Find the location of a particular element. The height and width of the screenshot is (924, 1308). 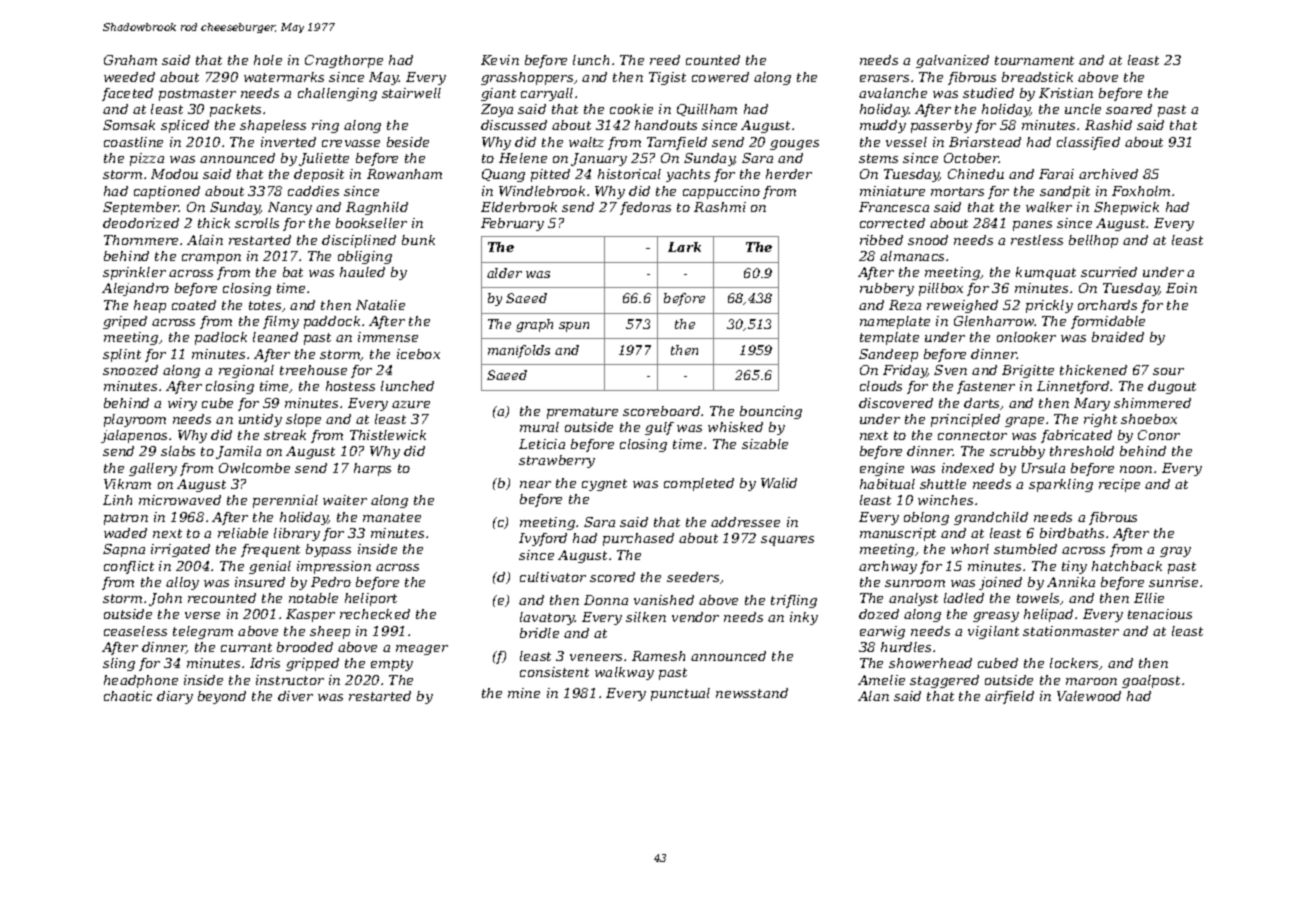

archived is located at coordinates (1108, 174).
